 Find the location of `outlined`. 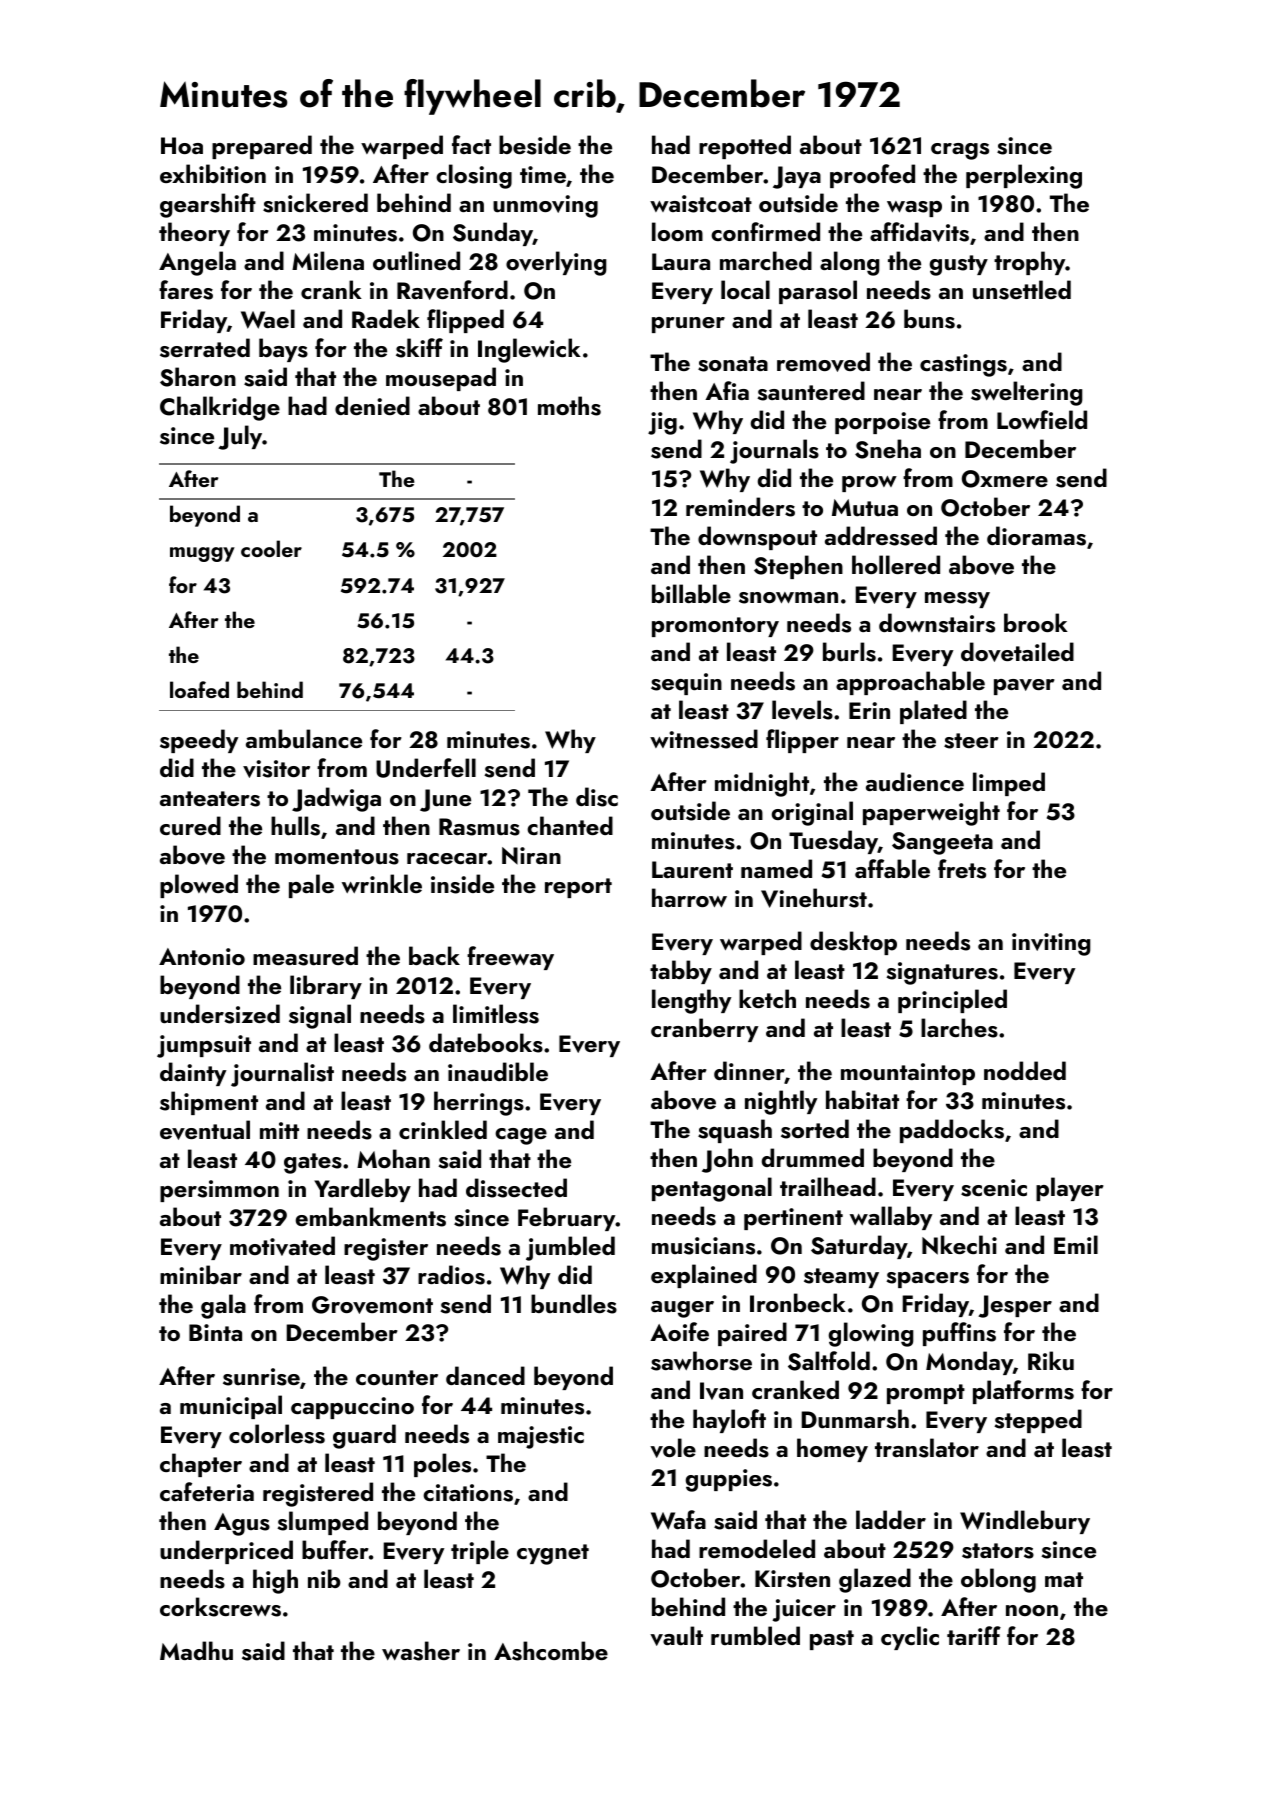

outlined is located at coordinates (416, 261).
